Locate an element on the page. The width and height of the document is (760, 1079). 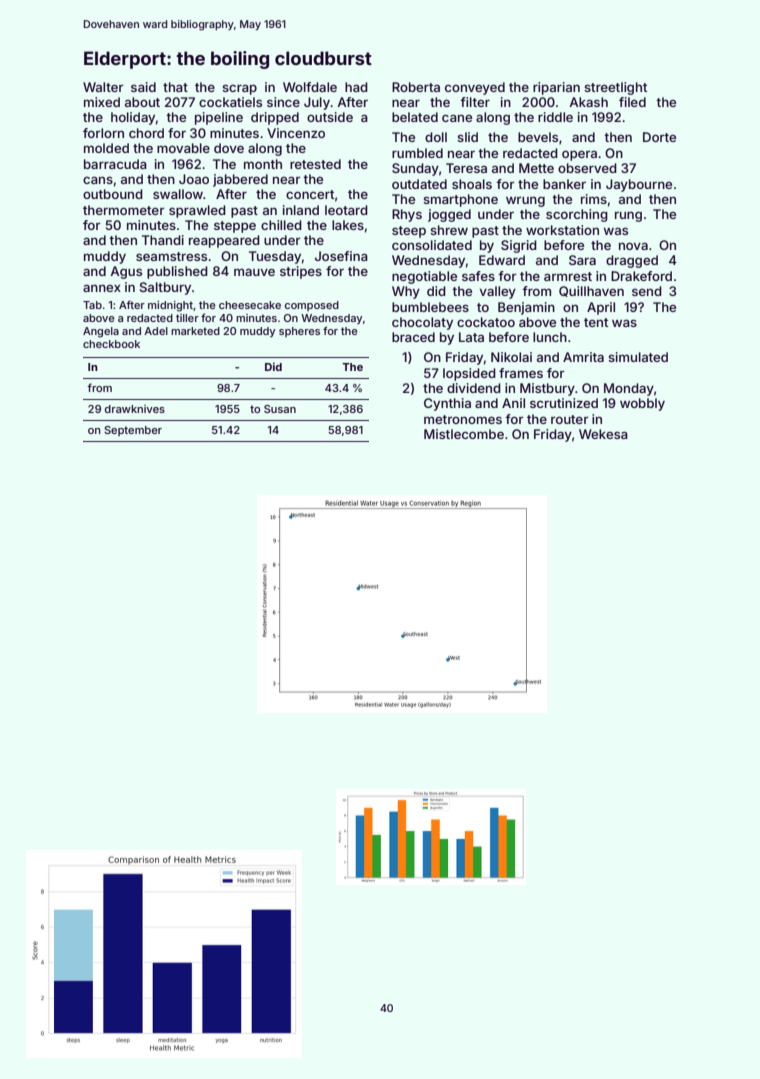
Susan is located at coordinates (280, 409).
